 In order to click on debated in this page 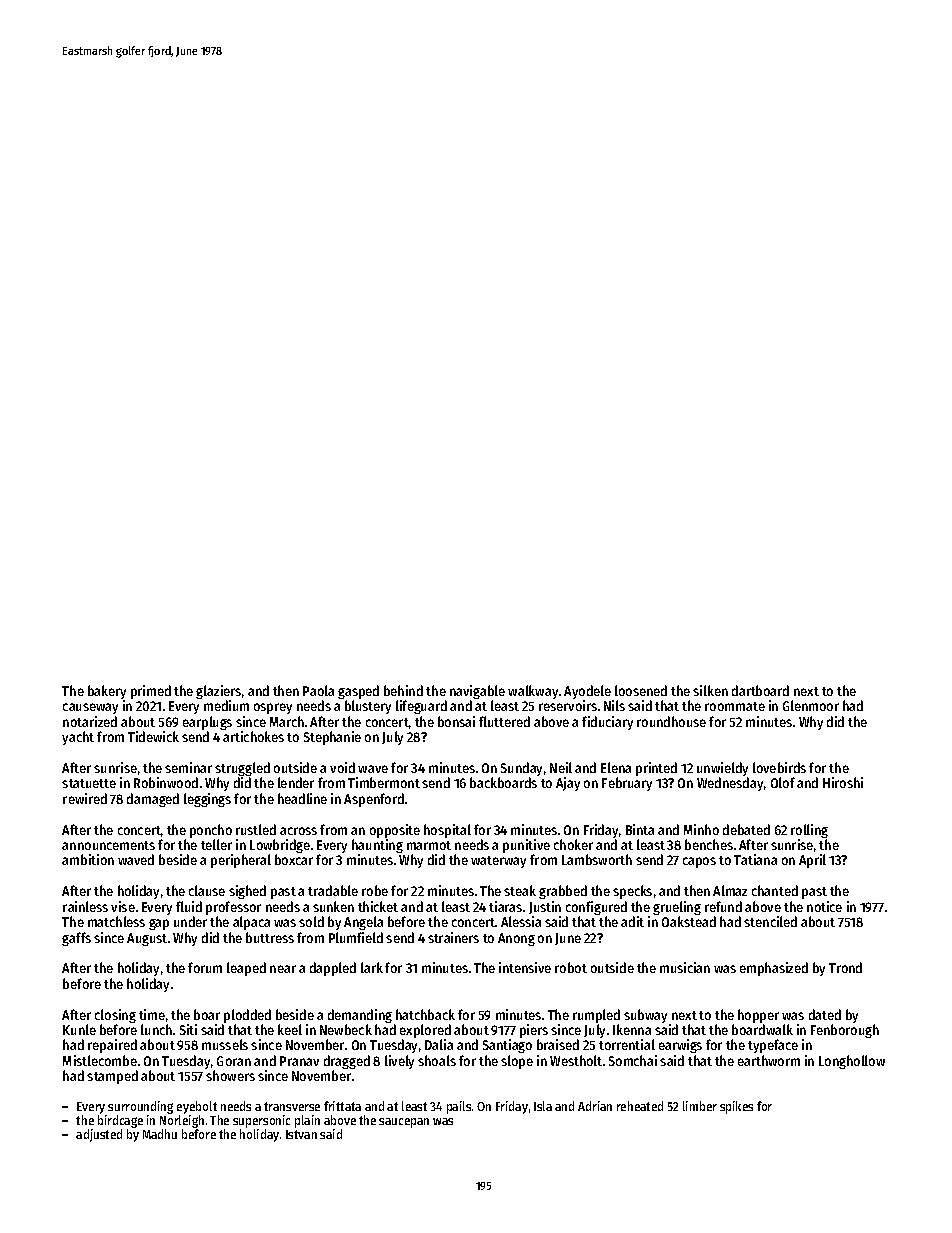, I will do `click(746, 829)`.
